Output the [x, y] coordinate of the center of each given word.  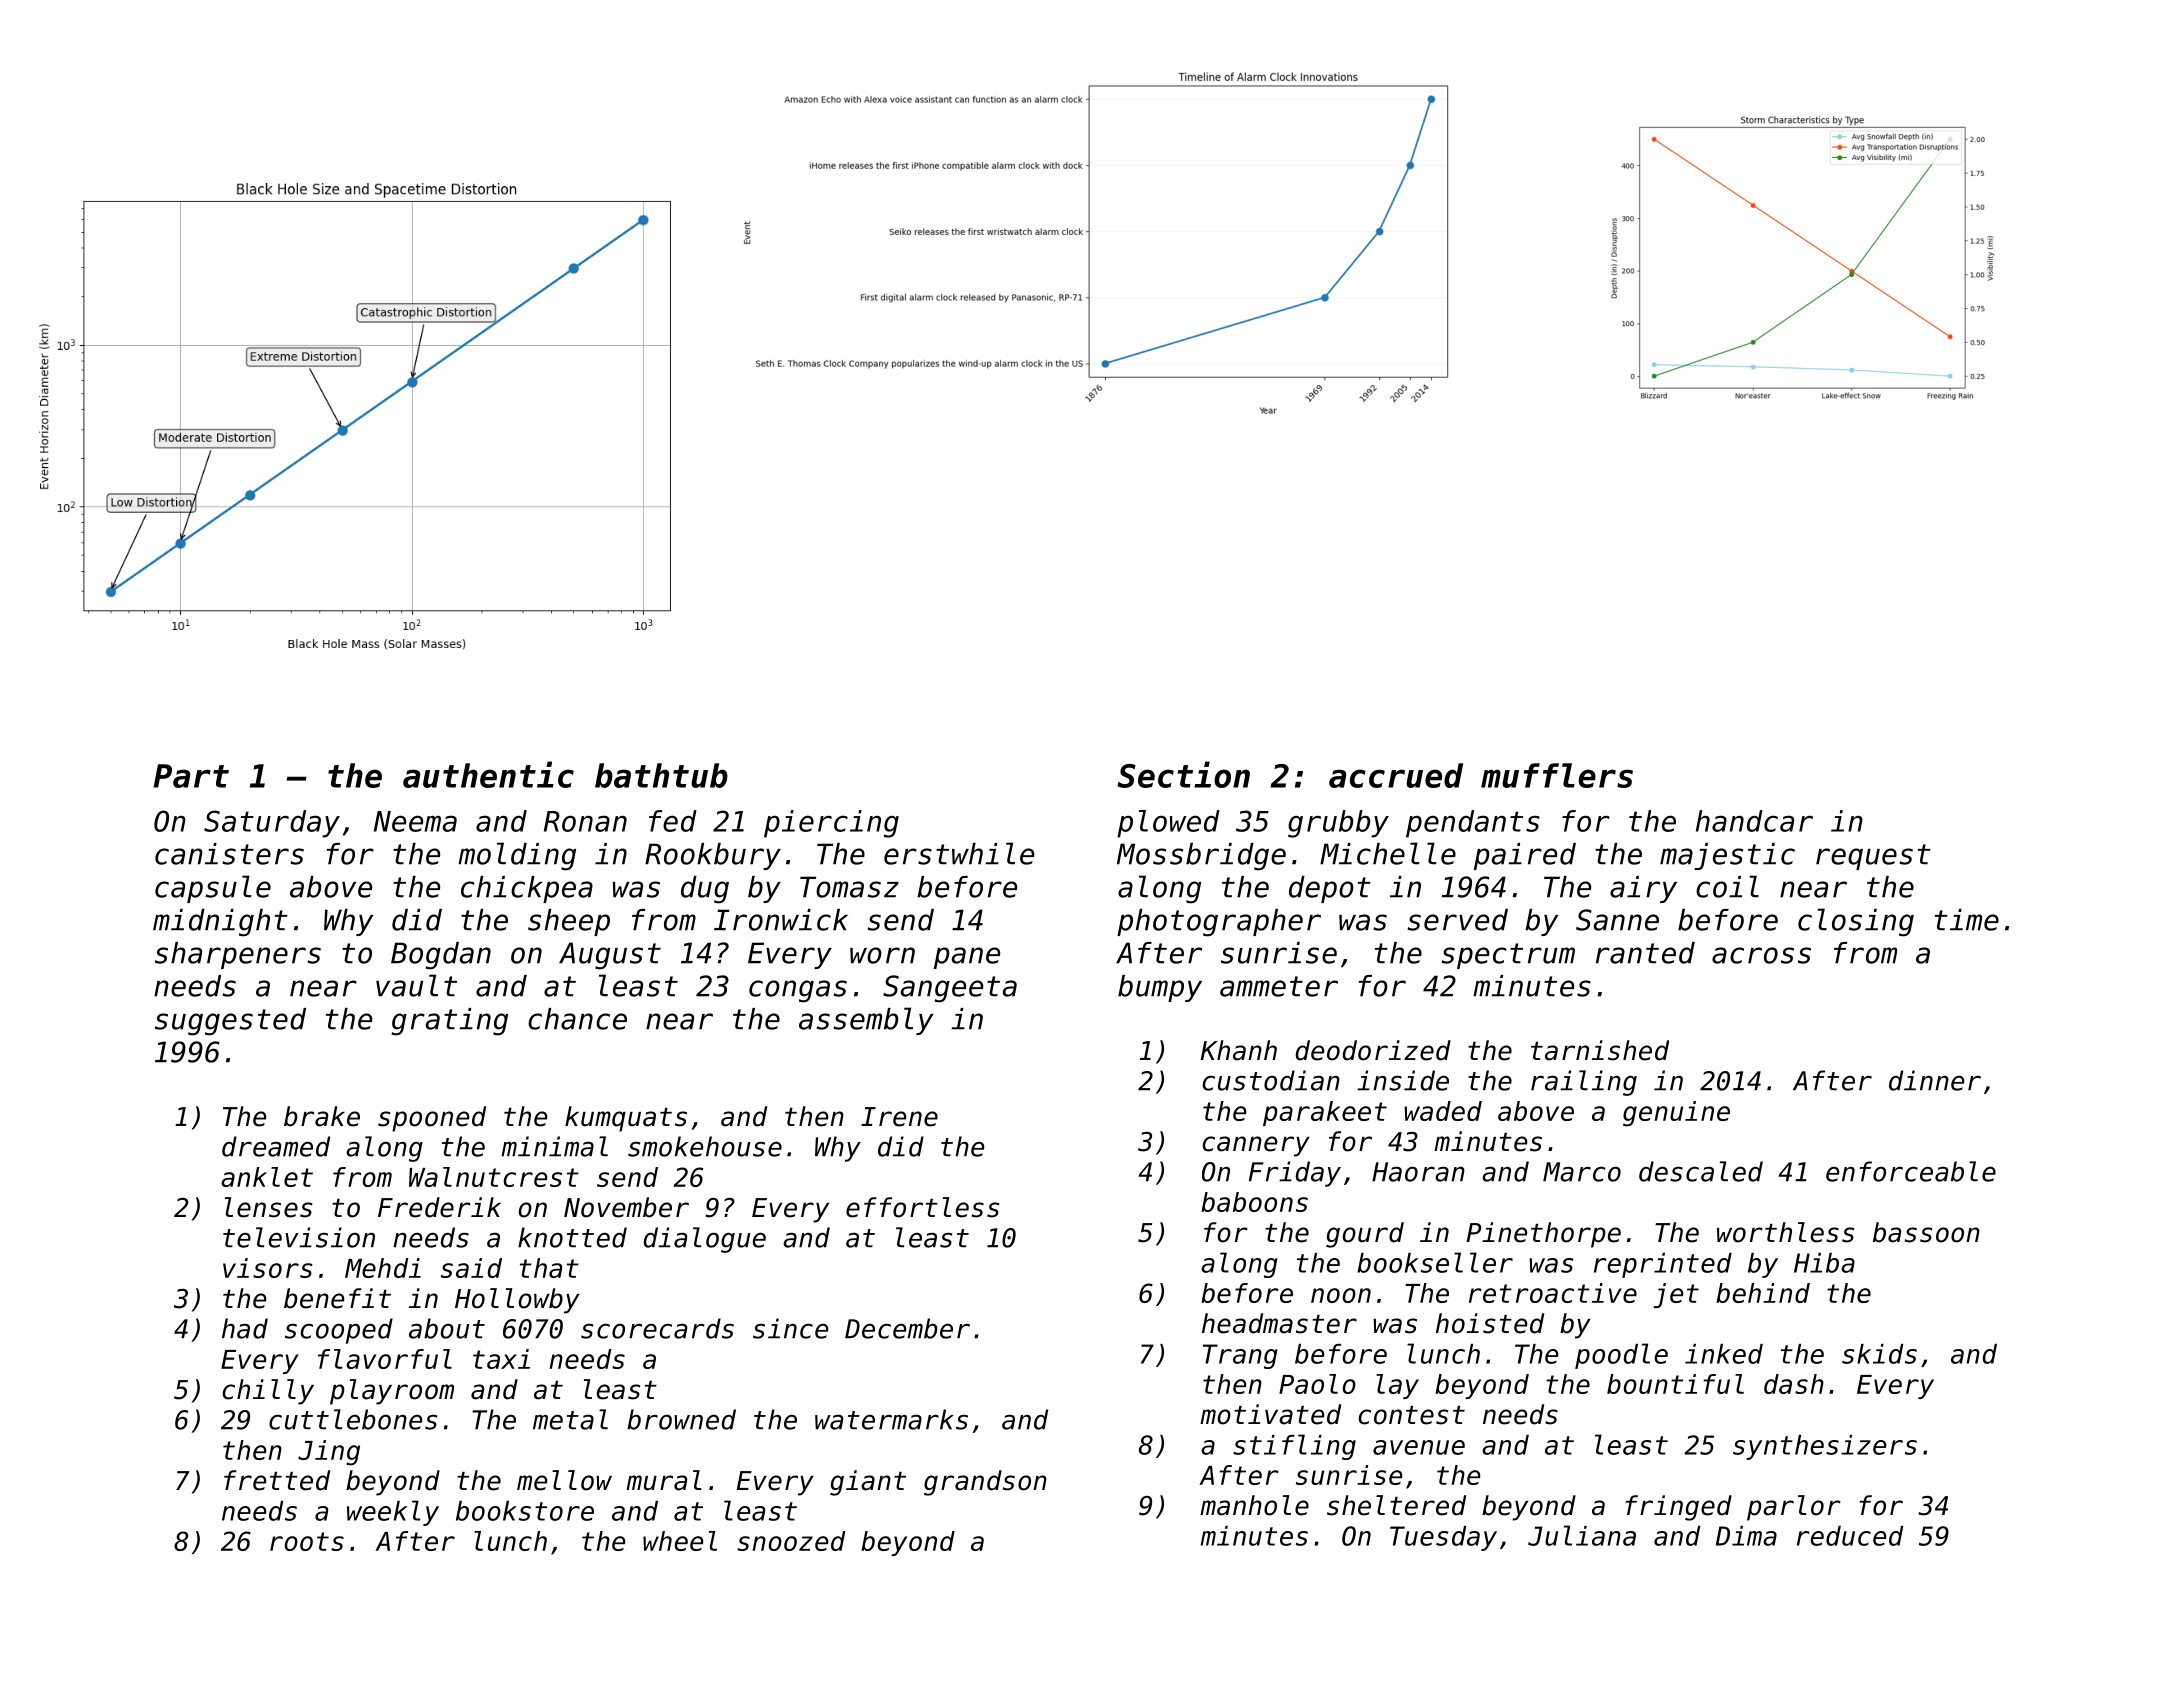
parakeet [1325, 1113]
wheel [680, 1541]
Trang [1240, 1356]
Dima [1746, 1536]
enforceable [1911, 1171]
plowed [1168, 824]
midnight [220, 923]
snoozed [791, 1541]
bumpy [1160, 988]
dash [1794, 1384]
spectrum [1508, 956]
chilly [268, 1392]
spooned [432, 1119]
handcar [1754, 821]
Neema [415, 821]
